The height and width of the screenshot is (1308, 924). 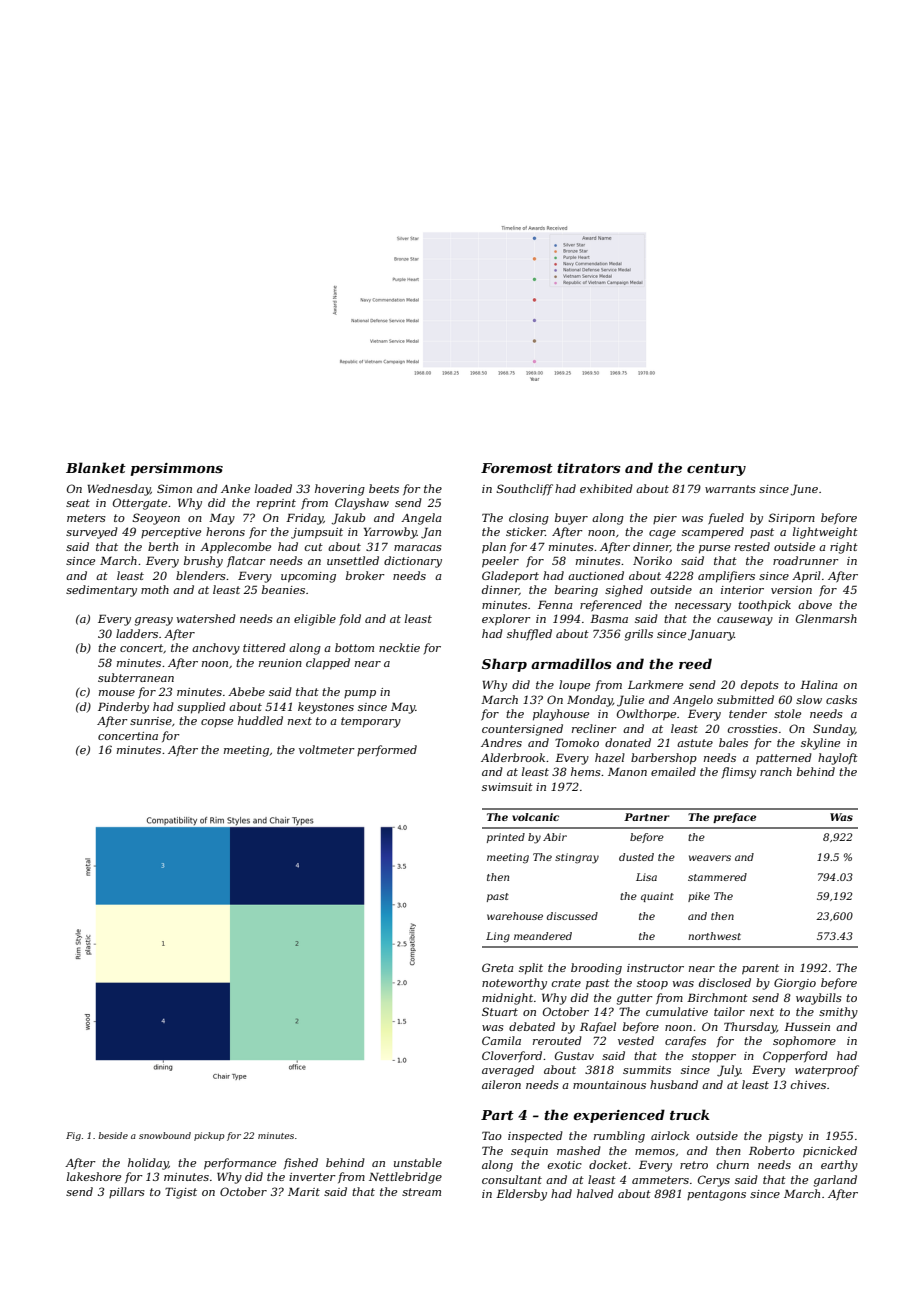 What do you see at coordinates (390, 533) in the screenshot?
I see `Yarrowby` at bounding box center [390, 533].
